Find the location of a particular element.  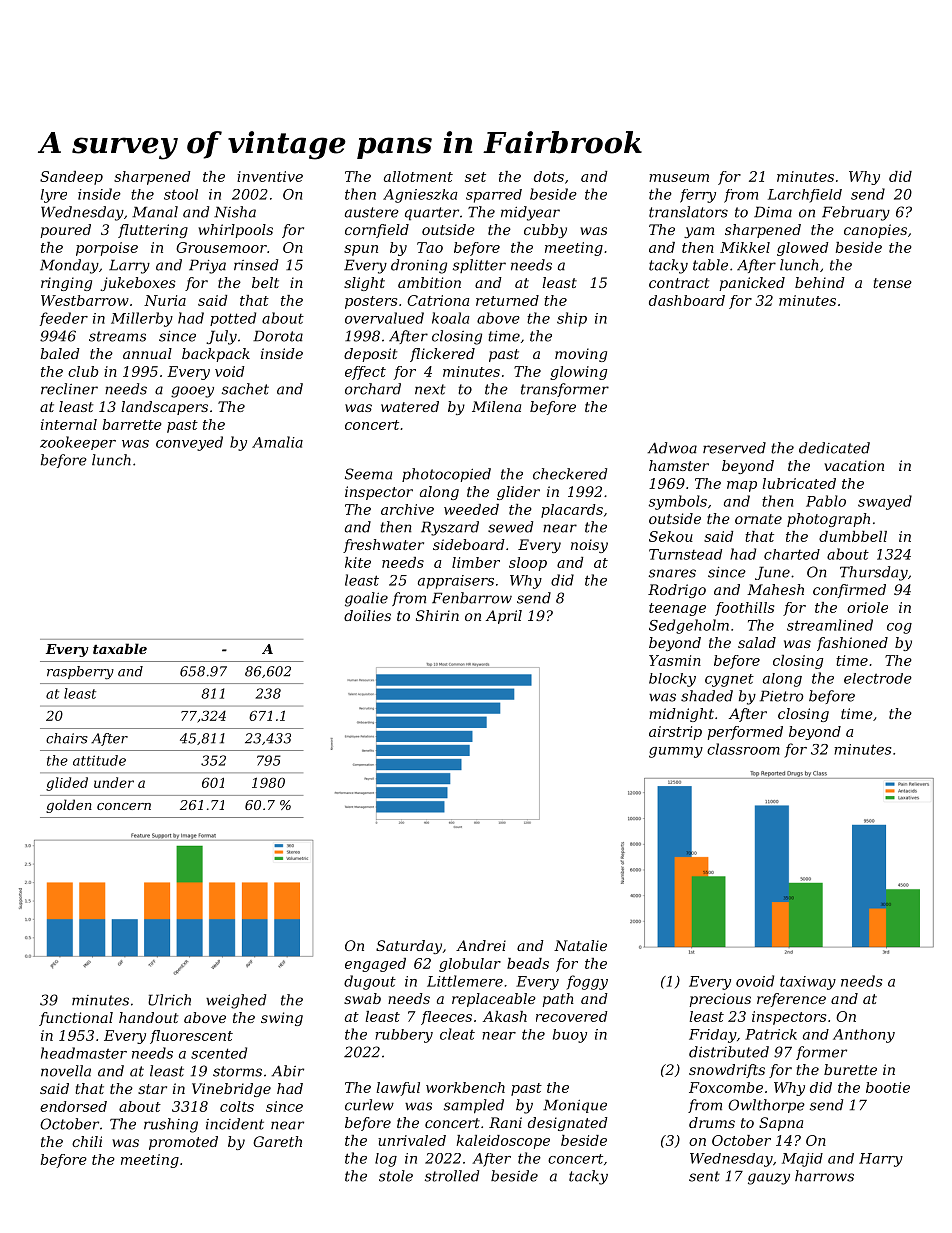

allotment is located at coordinates (418, 176).
